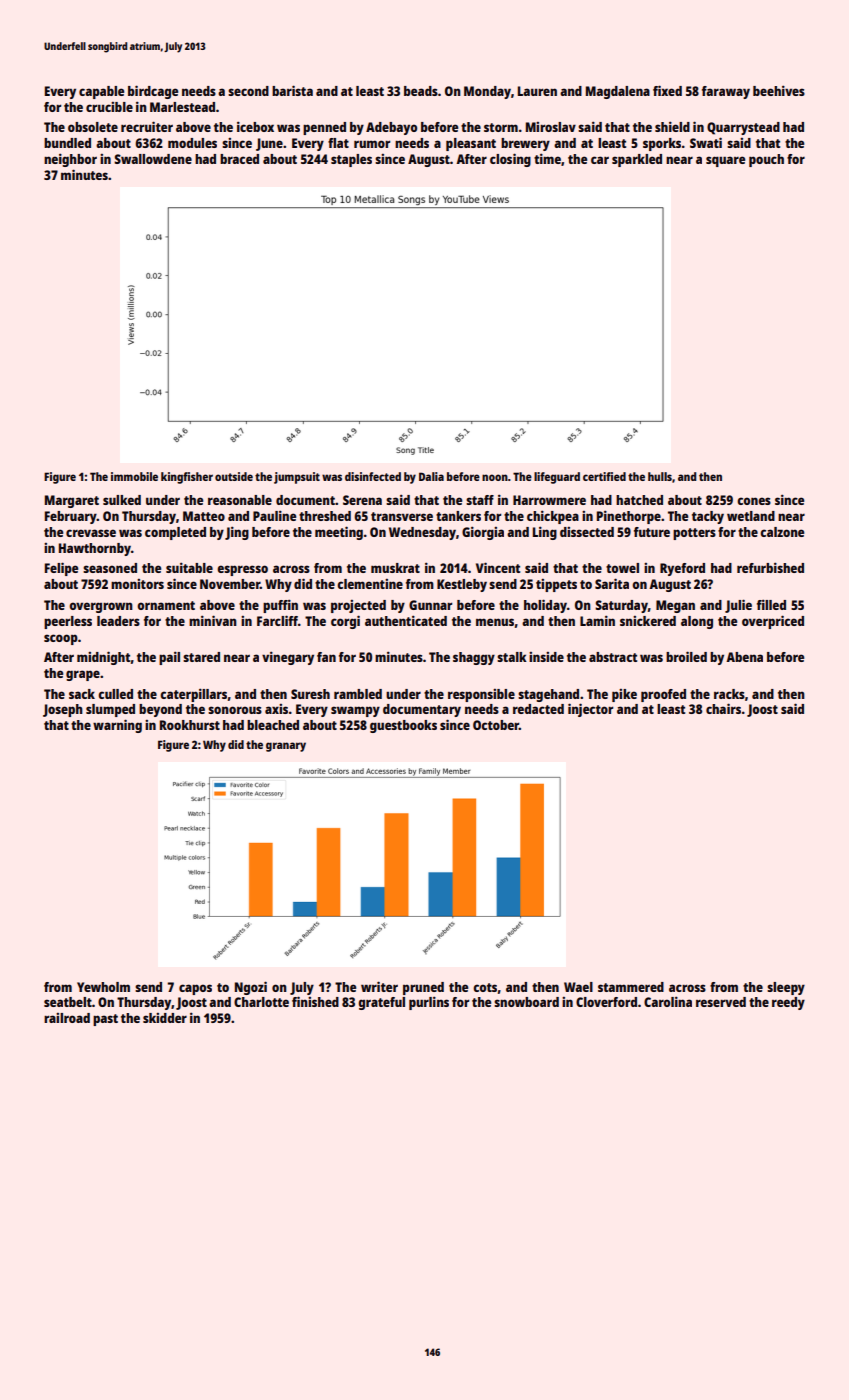 This screenshot has width=849, height=1400. I want to click on pruned, so click(423, 988).
